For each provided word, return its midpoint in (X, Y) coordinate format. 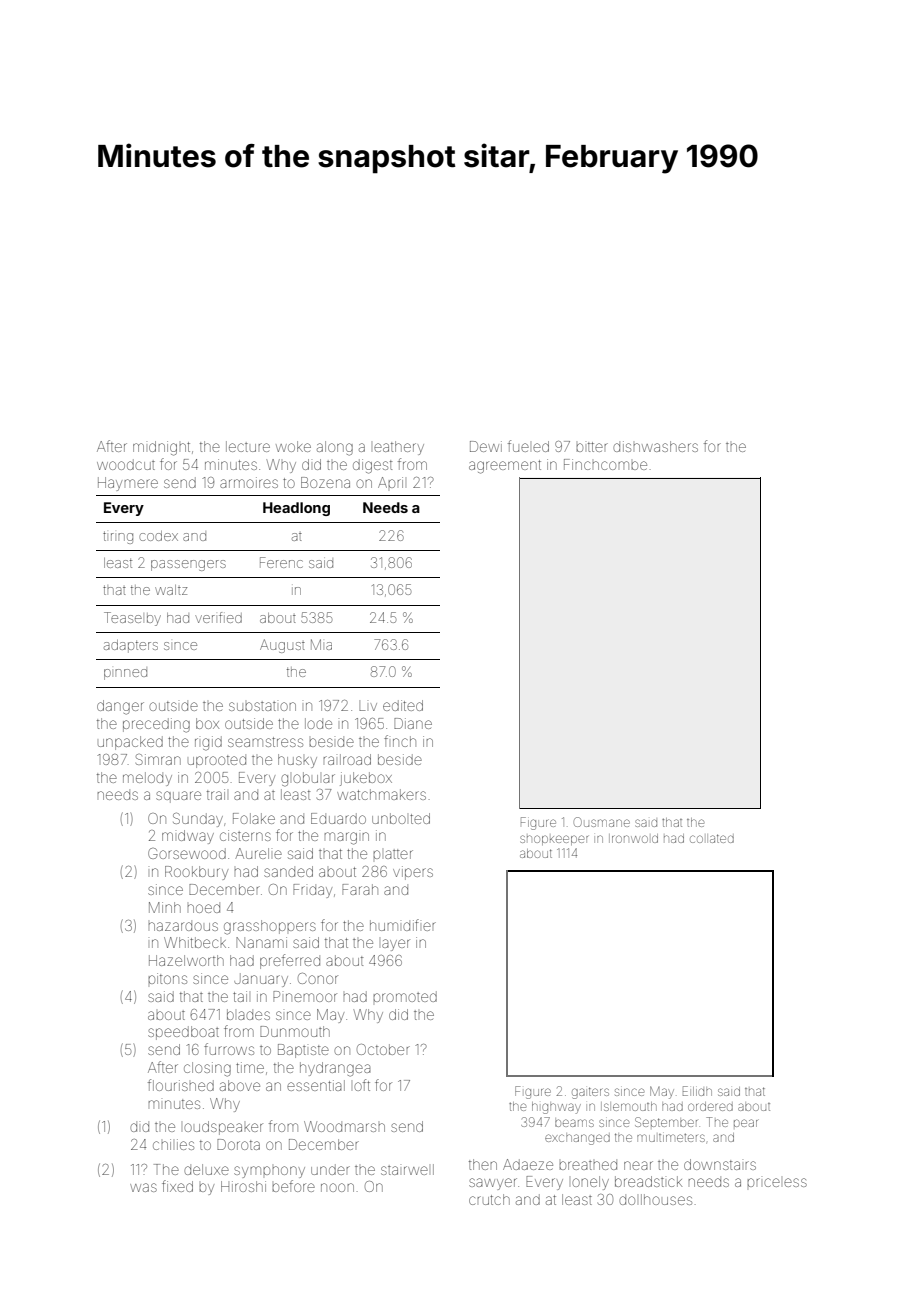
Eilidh (697, 1091)
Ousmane (602, 822)
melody (147, 779)
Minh (165, 907)
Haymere (128, 484)
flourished (181, 1085)
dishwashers (655, 446)
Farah (360, 889)
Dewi (486, 446)
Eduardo (338, 818)
